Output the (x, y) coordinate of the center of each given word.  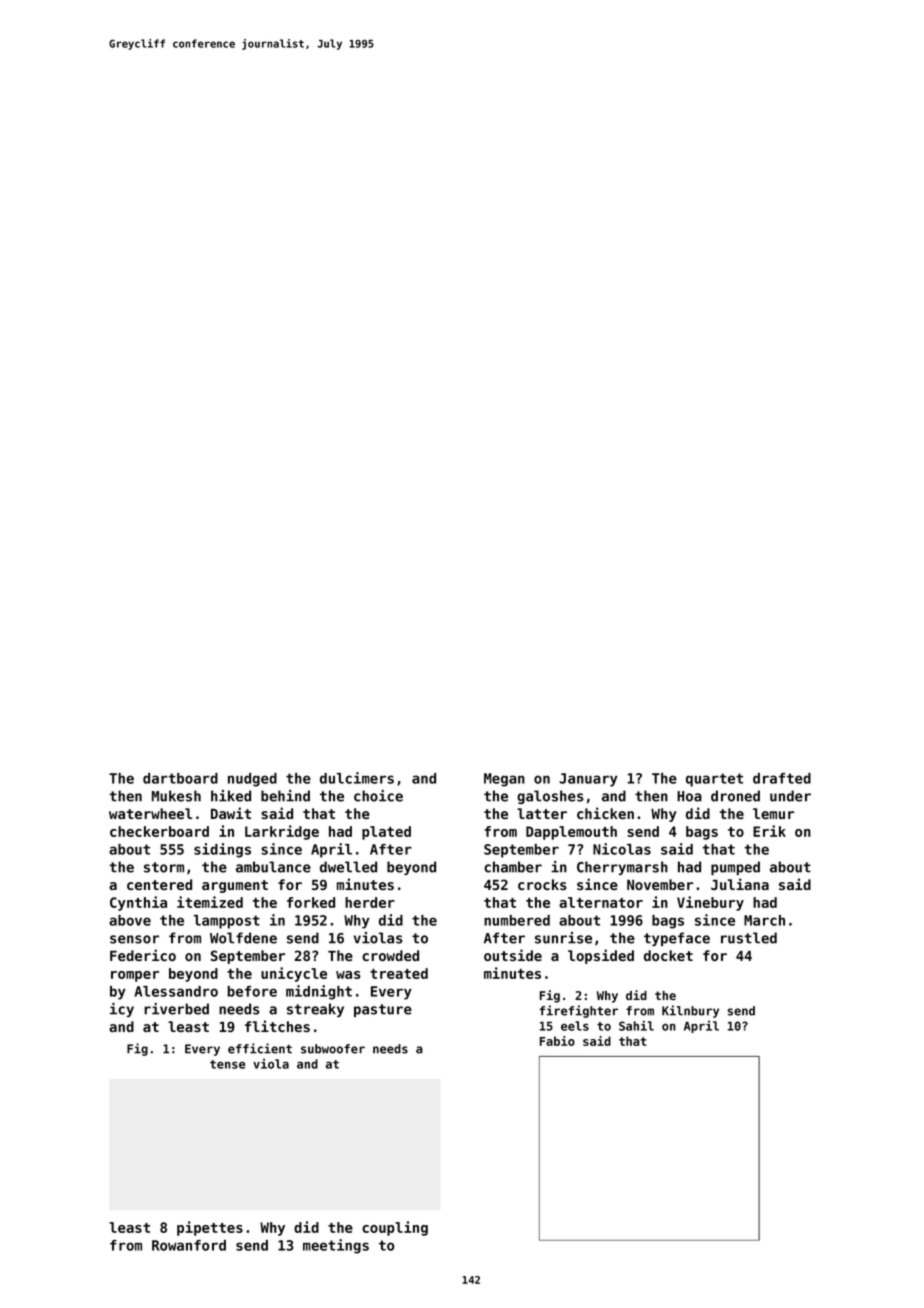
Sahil (636, 1025)
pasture (383, 1010)
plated (386, 833)
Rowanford (189, 1245)
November (660, 884)
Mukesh (176, 796)
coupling (395, 1228)
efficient (260, 1048)
